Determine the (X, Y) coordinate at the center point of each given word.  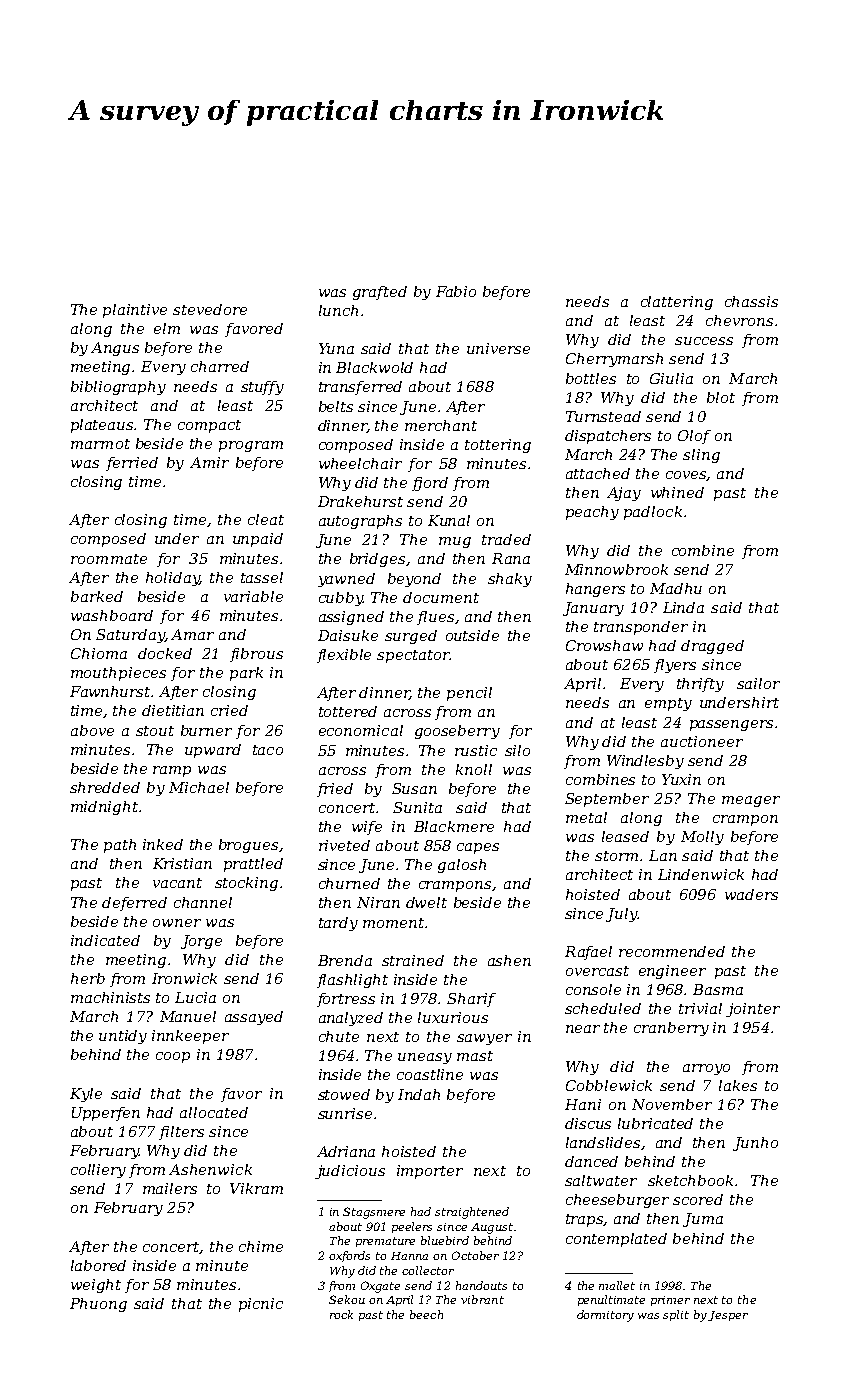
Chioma (99, 653)
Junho (755, 1144)
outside (472, 635)
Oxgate (380, 1287)
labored (98, 1265)
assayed (254, 1018)
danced (591, 1161)
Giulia (671, 378)
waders (751, 894)
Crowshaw (604, 645)
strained (413, 960)
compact (209, 426)
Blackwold (374, 367)
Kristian (182, 863)
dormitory (605, 1316)
